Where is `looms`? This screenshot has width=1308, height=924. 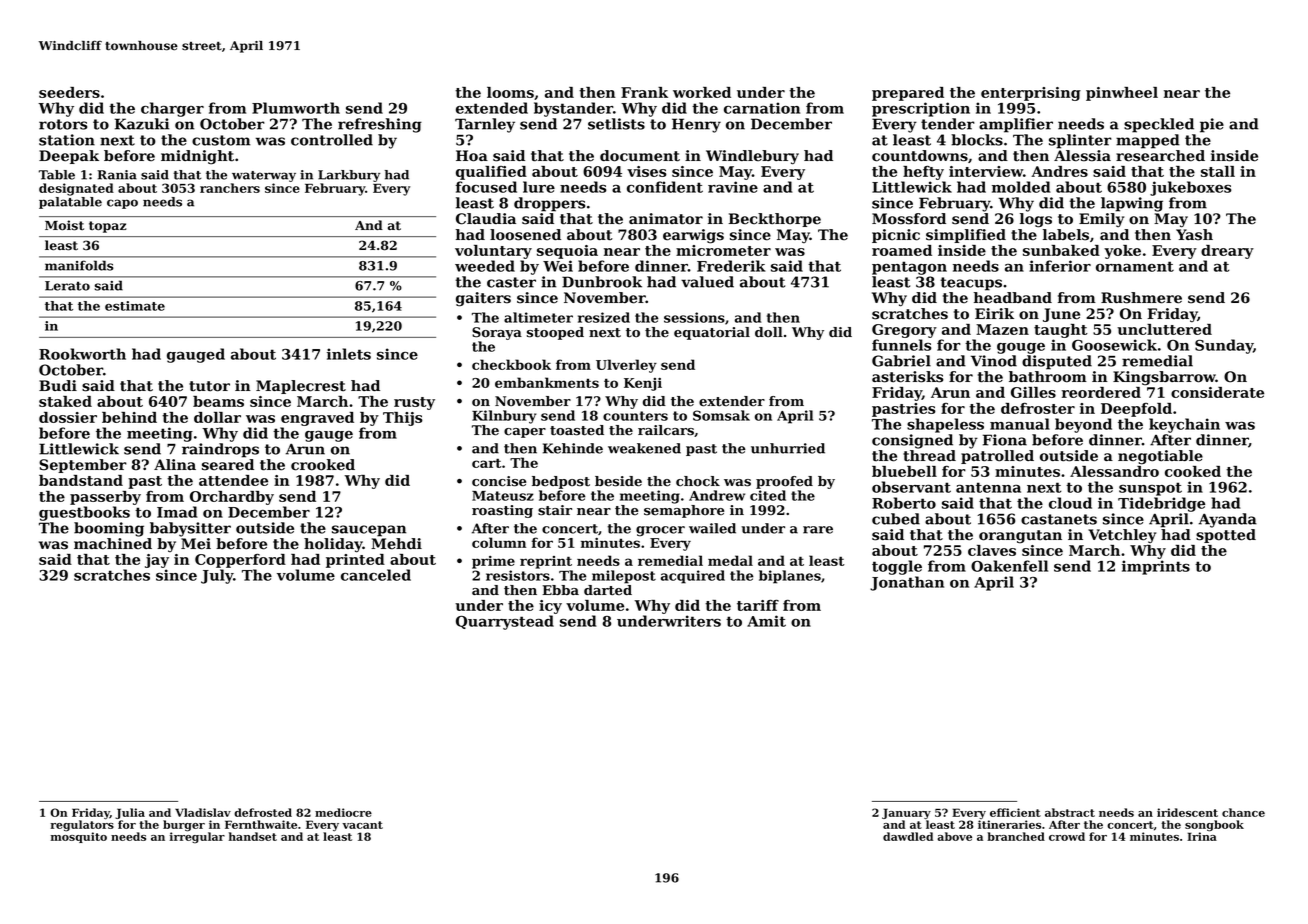 looms is located at coordinates (510, 92).
